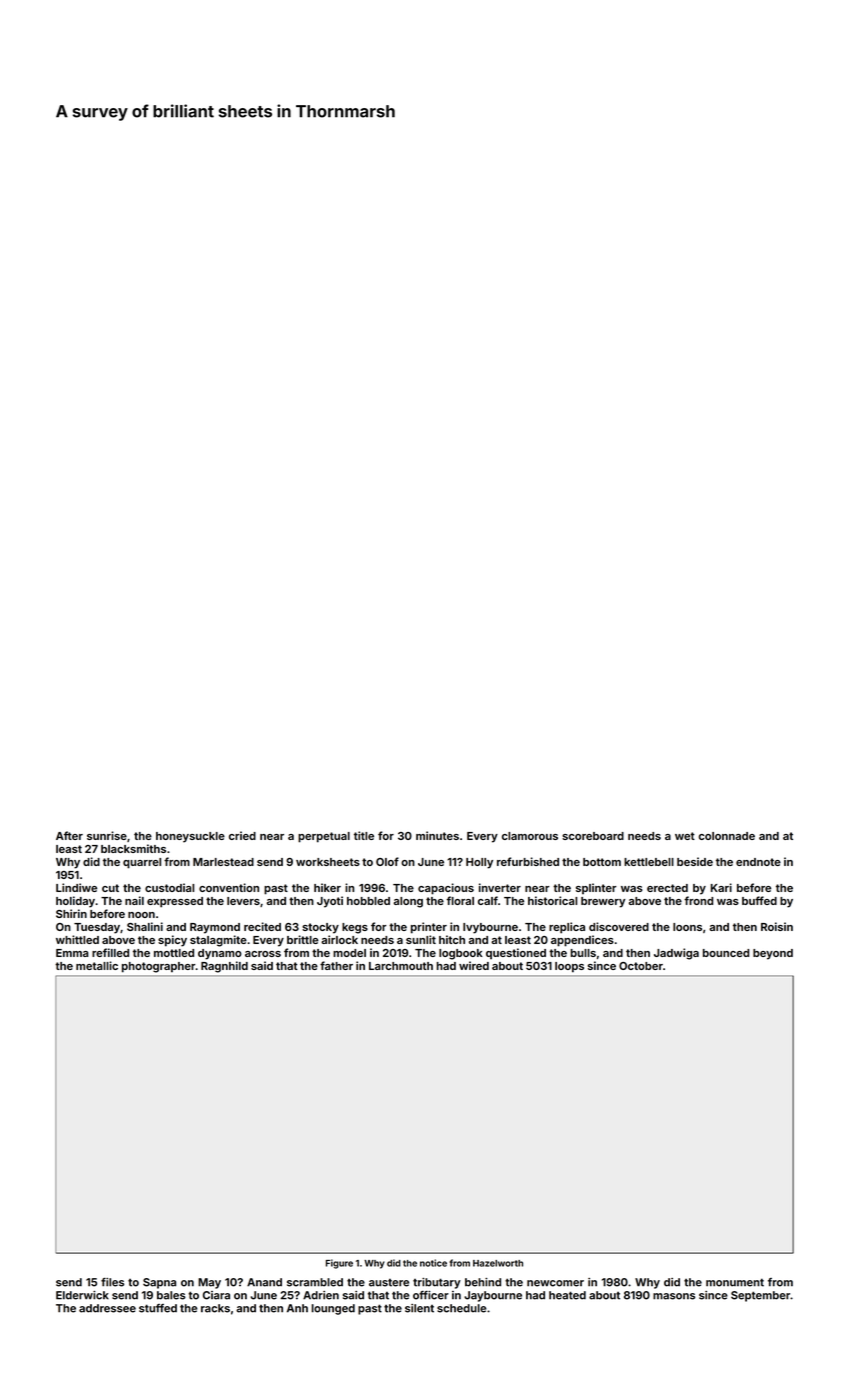 This screenshot has width=849, height=1400. What do you see at coordinates (107, 1308) in the screenshot?
I see `addressee` at bounding box center [107, 1308].
